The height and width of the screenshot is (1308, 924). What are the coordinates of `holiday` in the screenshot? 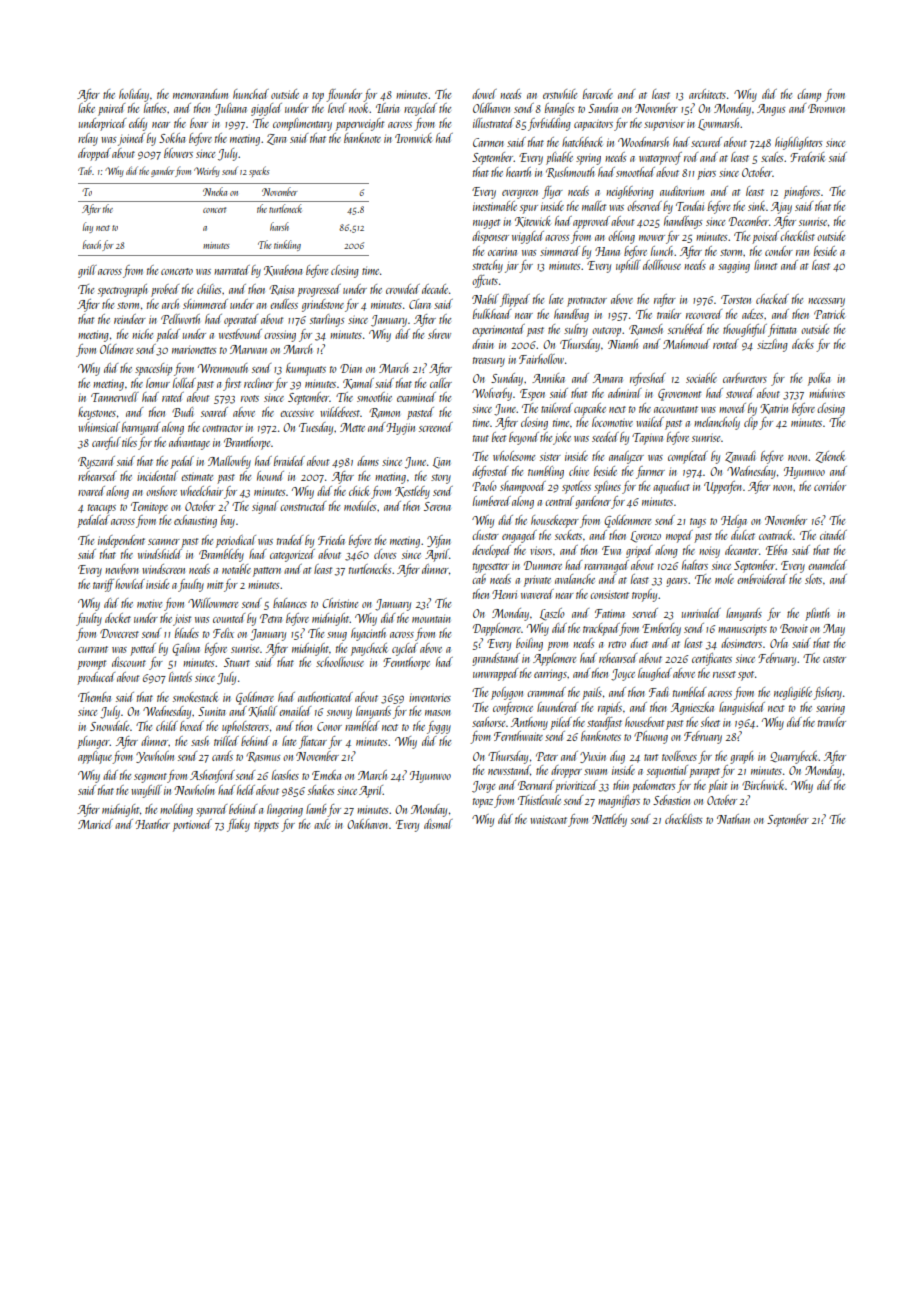 It's located at (134, 95).
